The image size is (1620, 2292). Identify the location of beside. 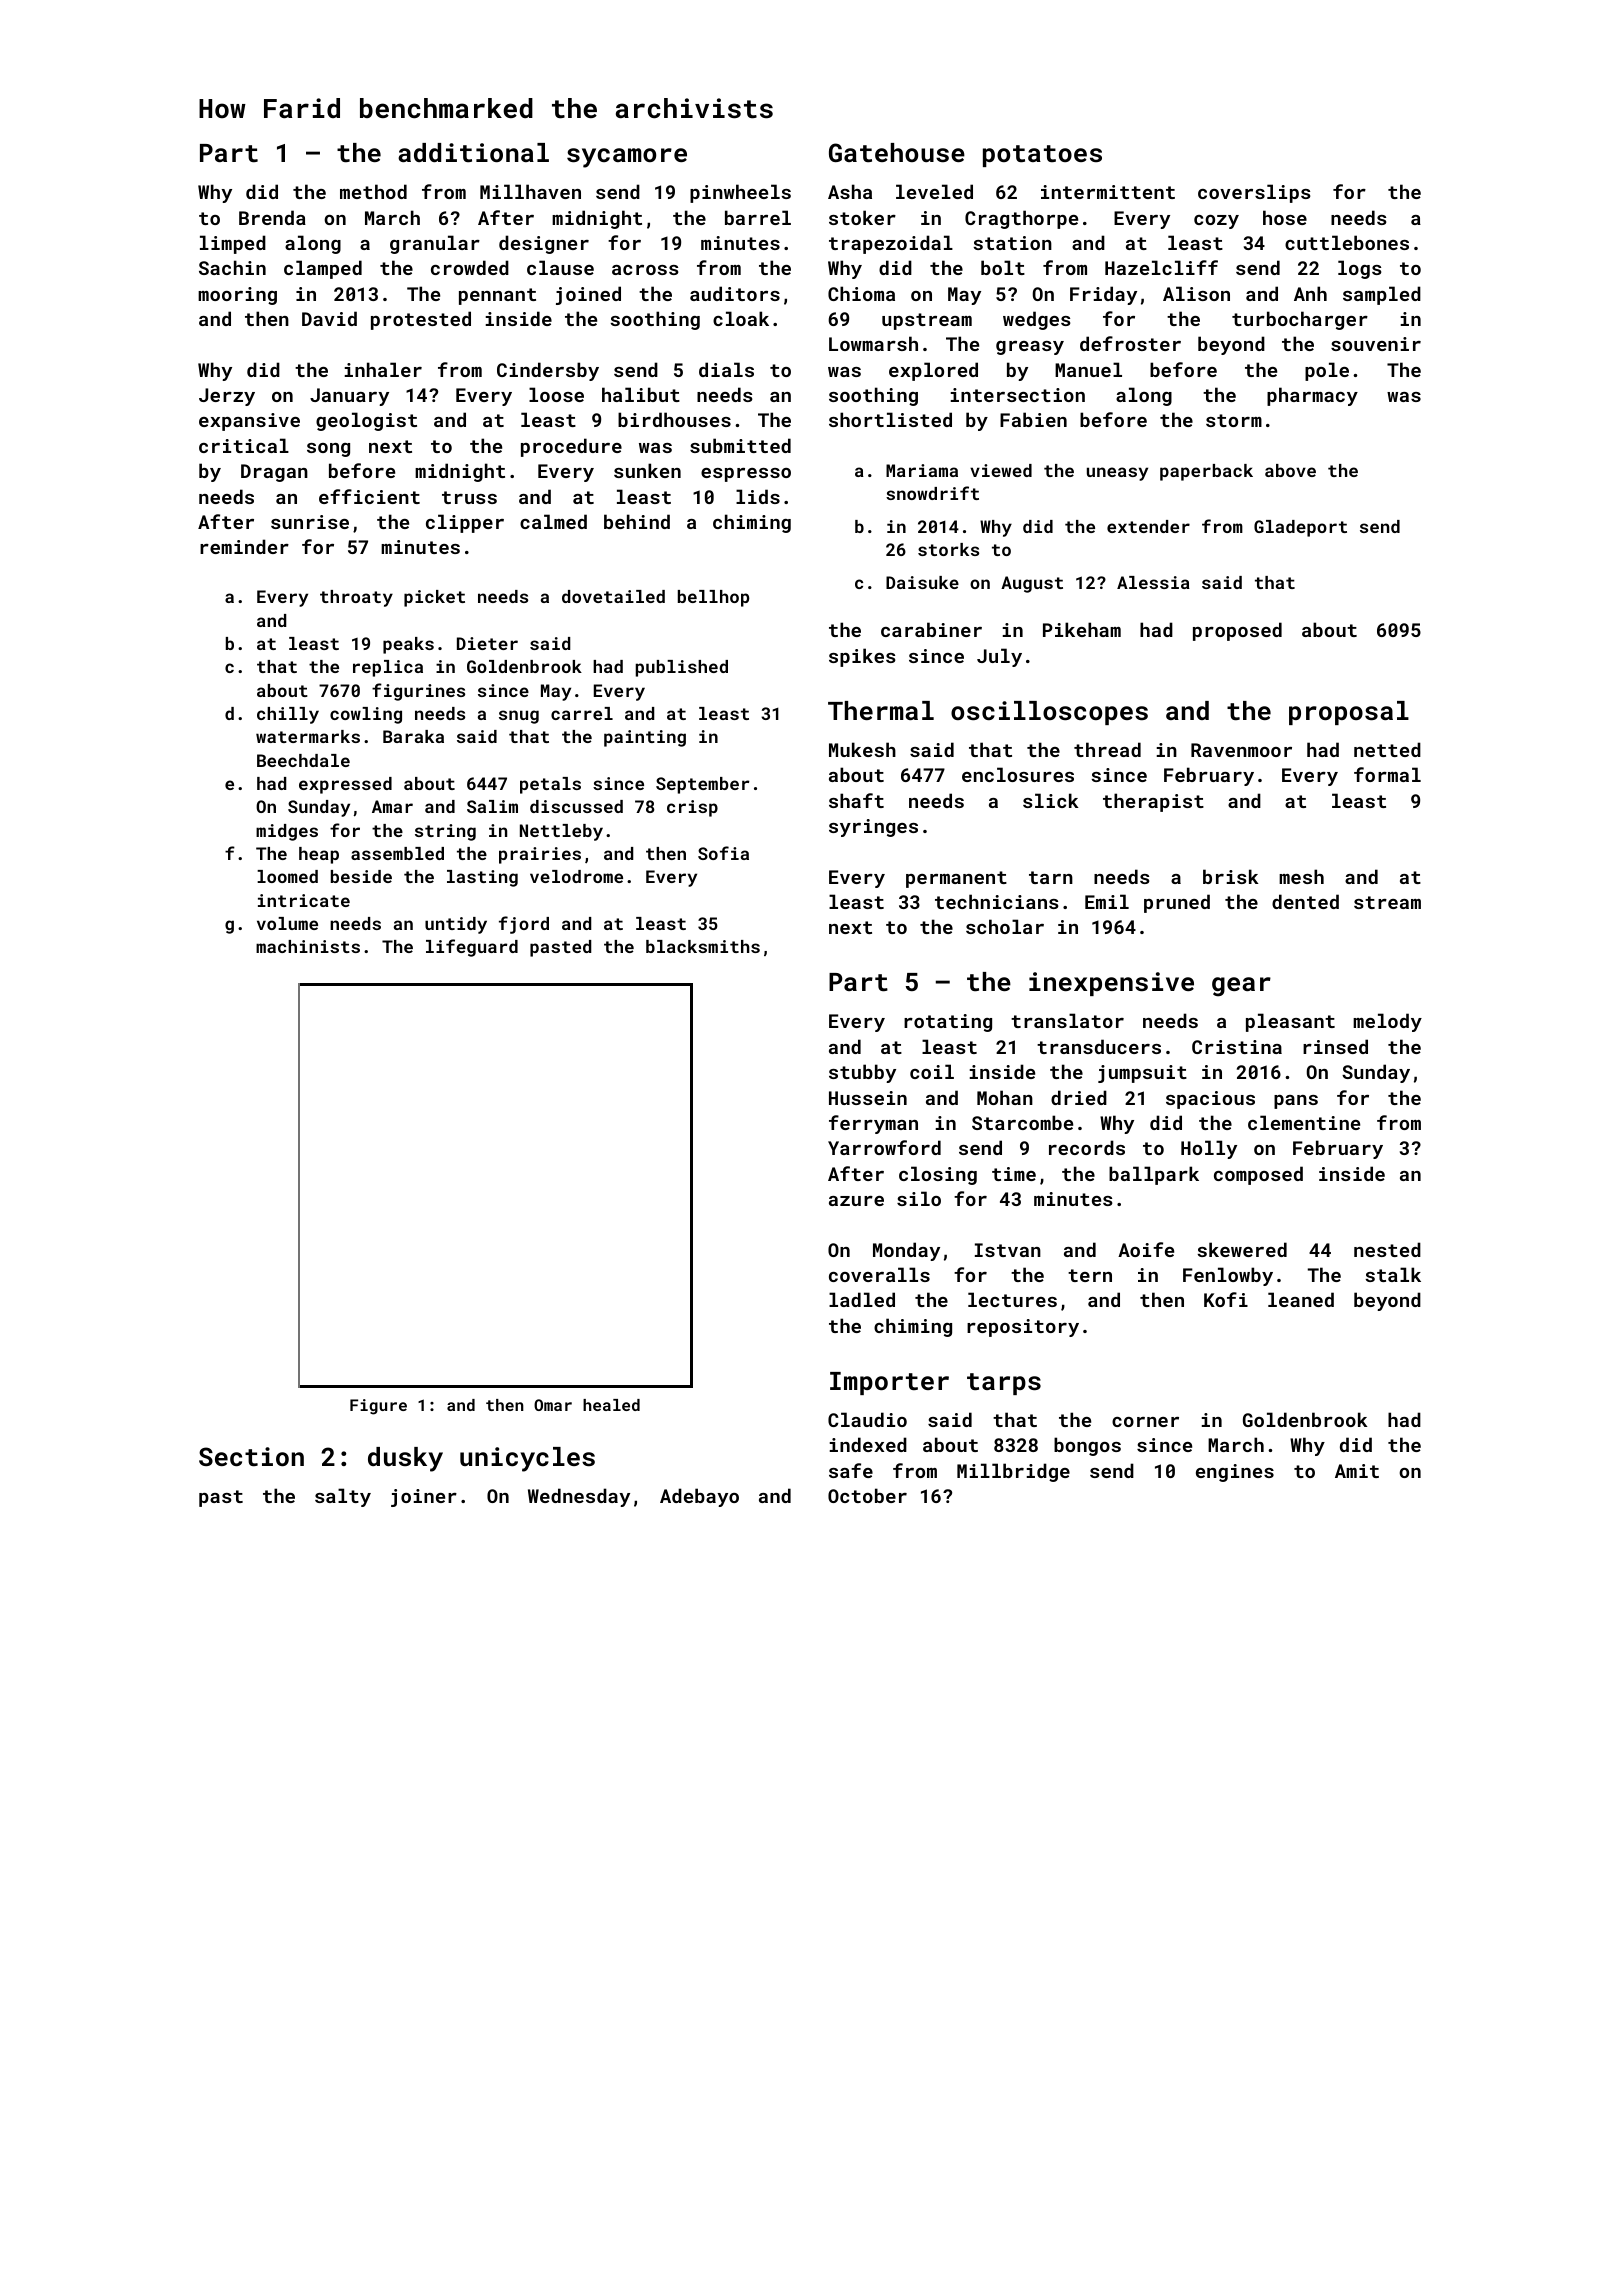
(361, 876).
